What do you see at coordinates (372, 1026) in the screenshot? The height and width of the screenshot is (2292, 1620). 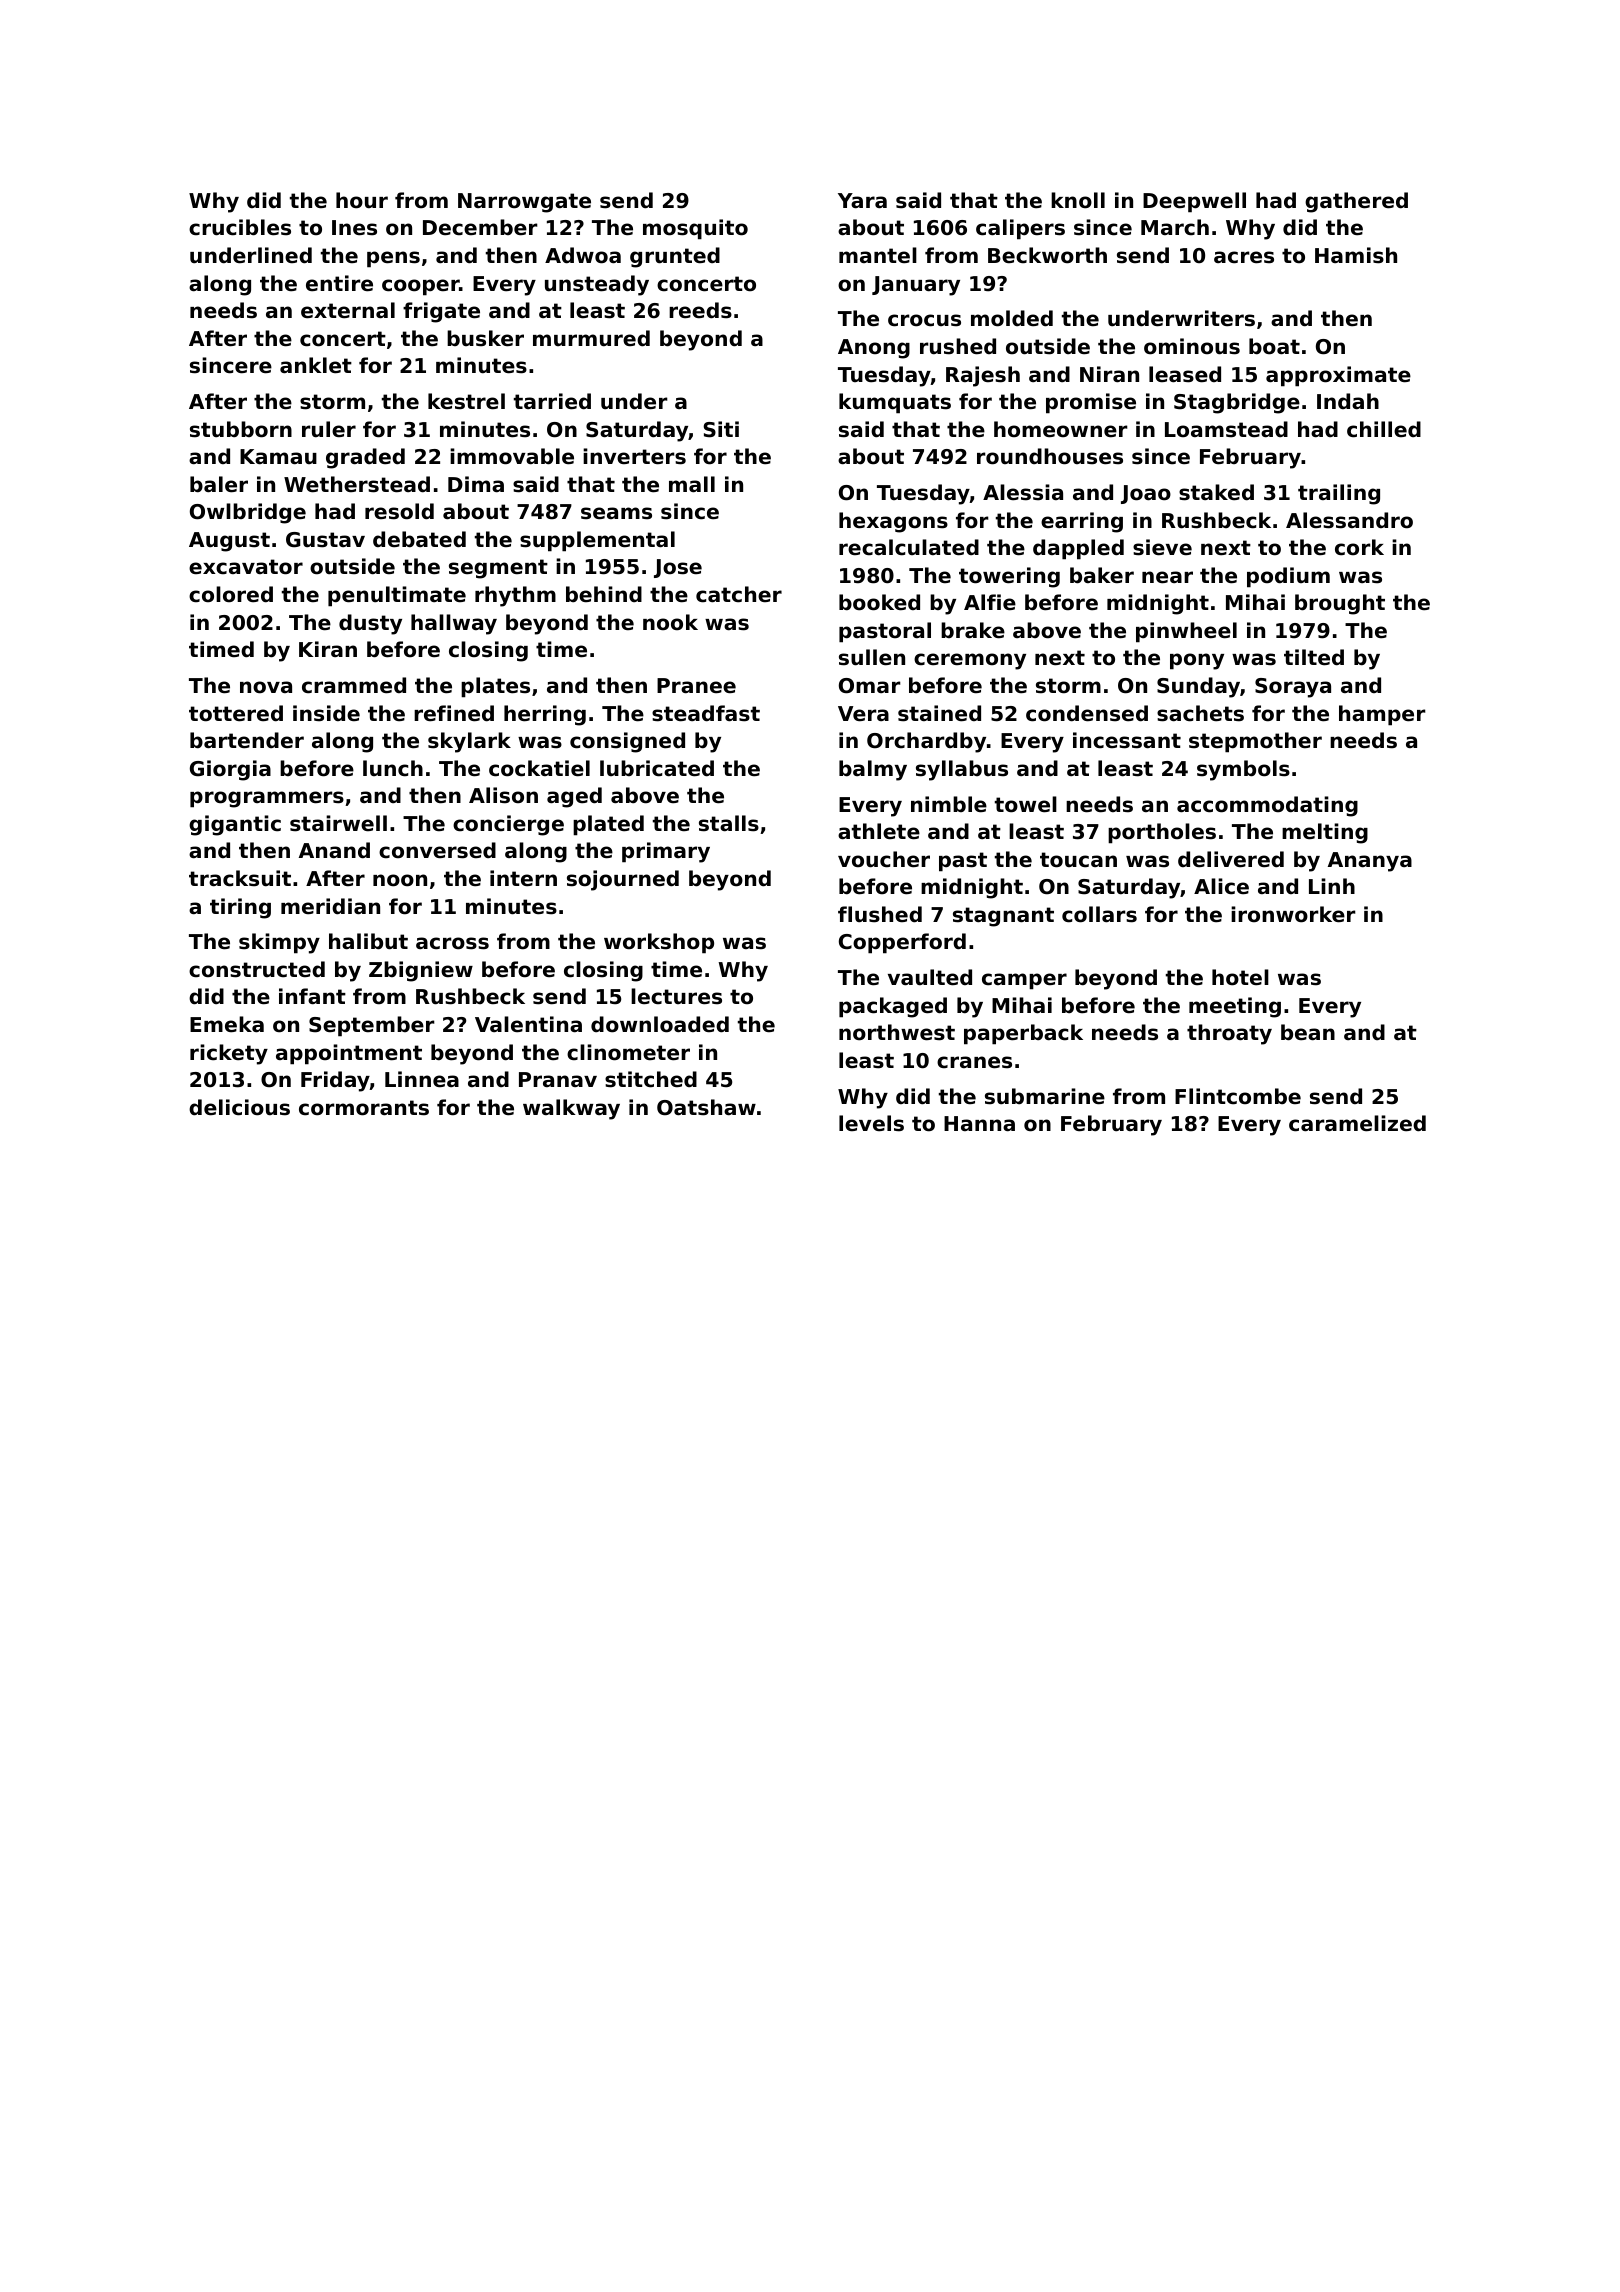 I see `September` at bounding box center [372, 1026].
